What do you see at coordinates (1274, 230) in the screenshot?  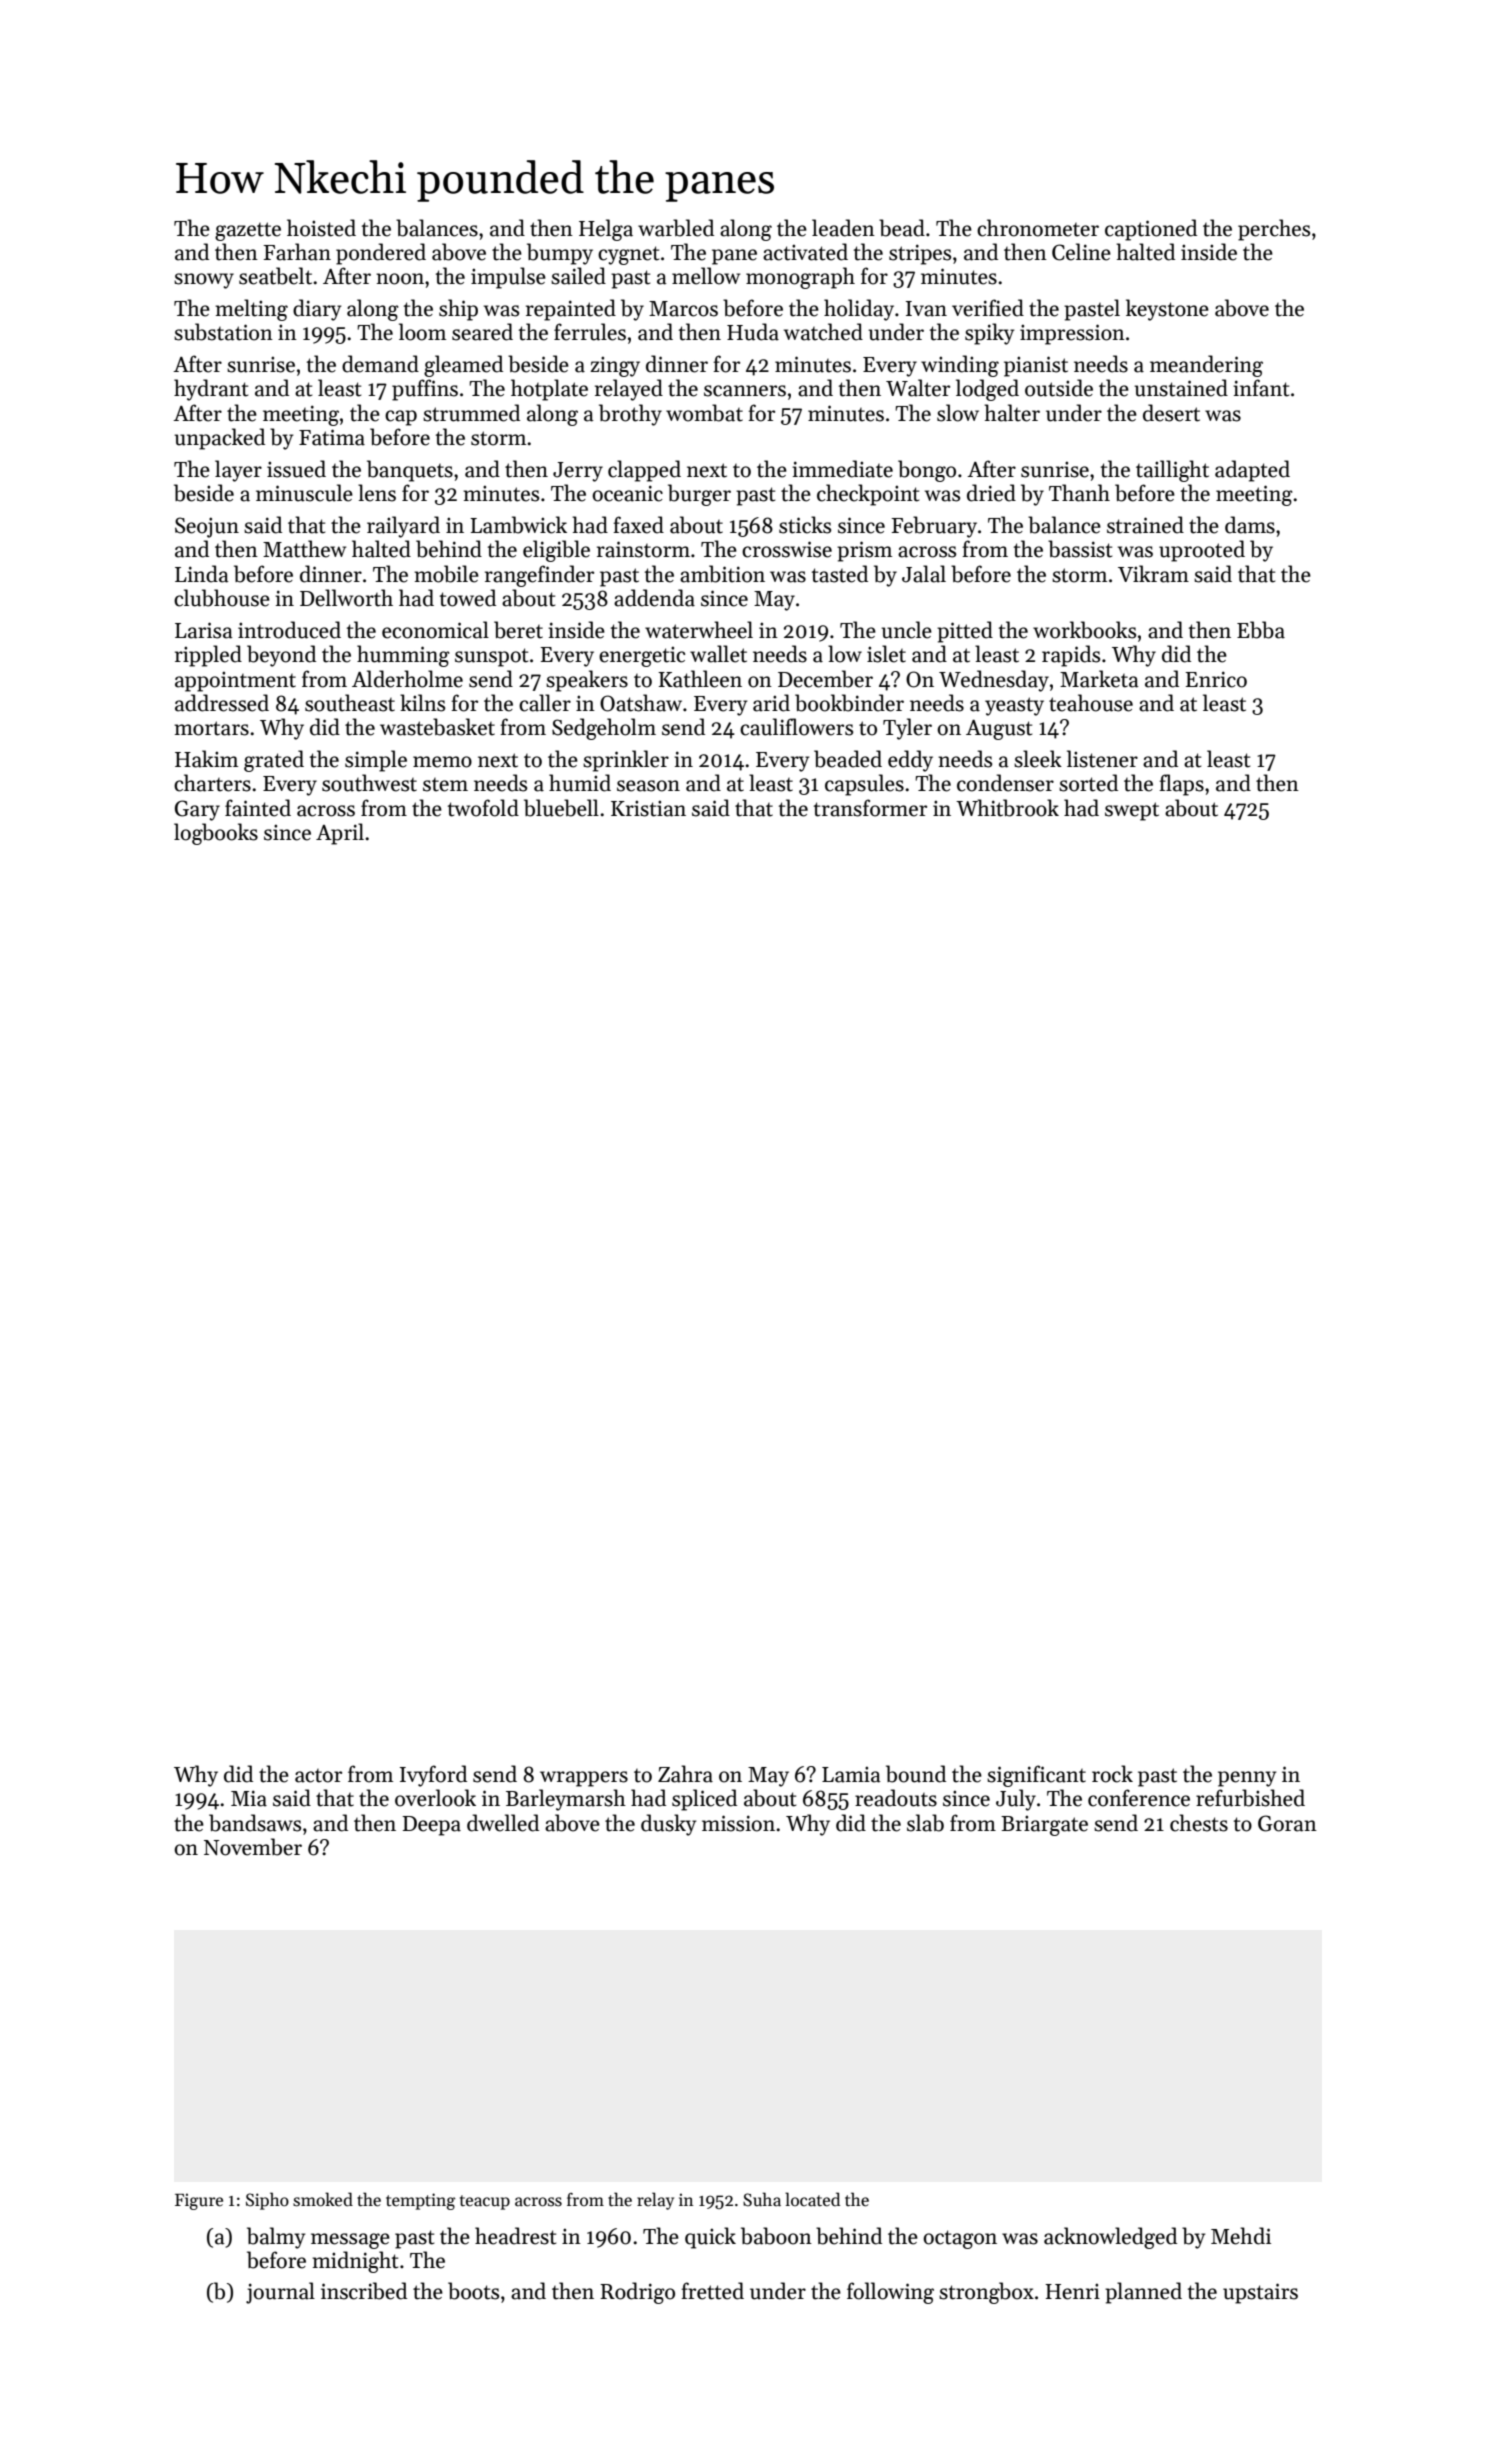 I see `perches` at bounding box center [1274, 230].
